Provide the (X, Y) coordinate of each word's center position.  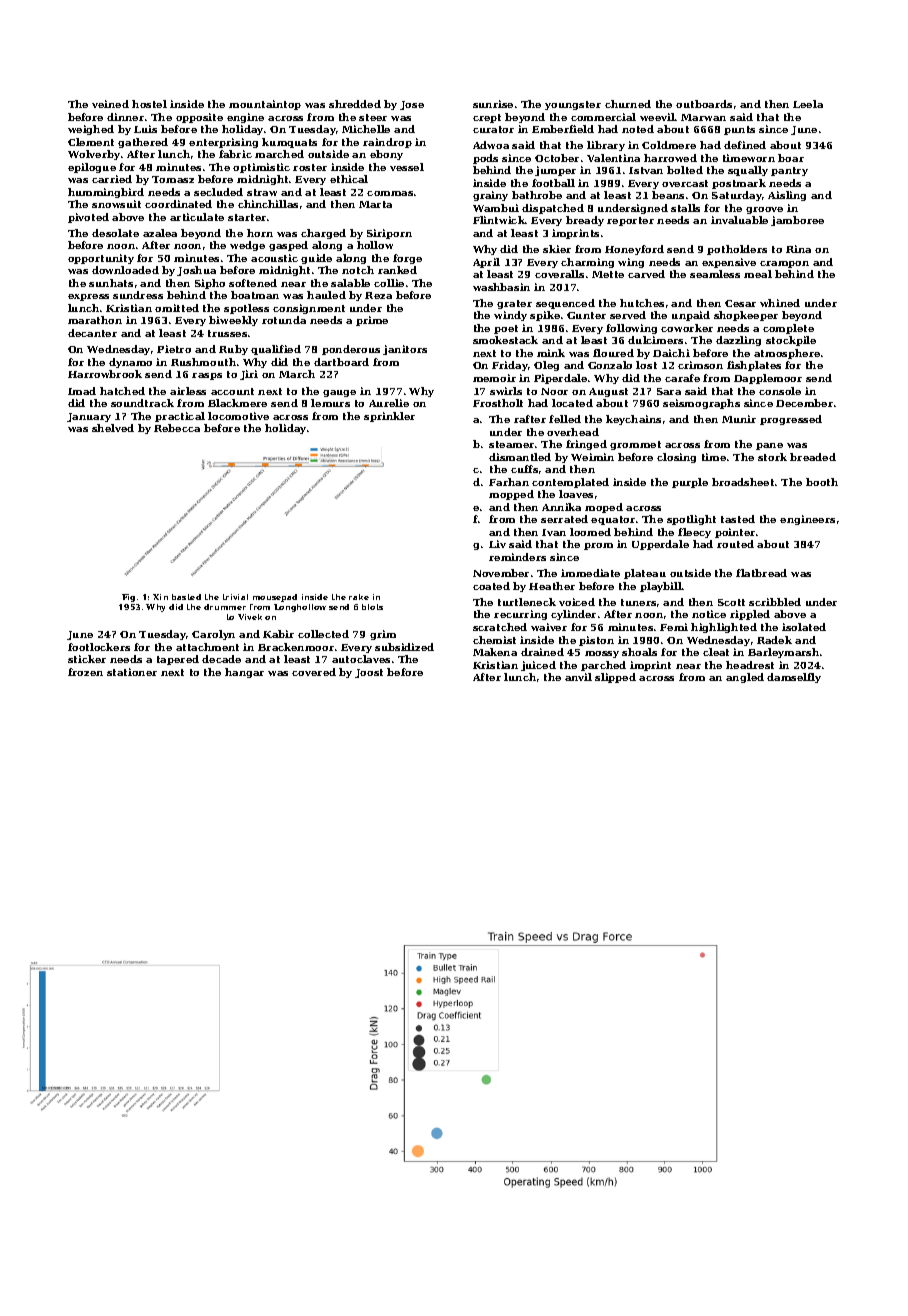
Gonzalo (610, 365)
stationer (132, 672)
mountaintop (265, 105)
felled (565, 419)
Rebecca (177, 428)
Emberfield (563, 129)
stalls (685, 208)
